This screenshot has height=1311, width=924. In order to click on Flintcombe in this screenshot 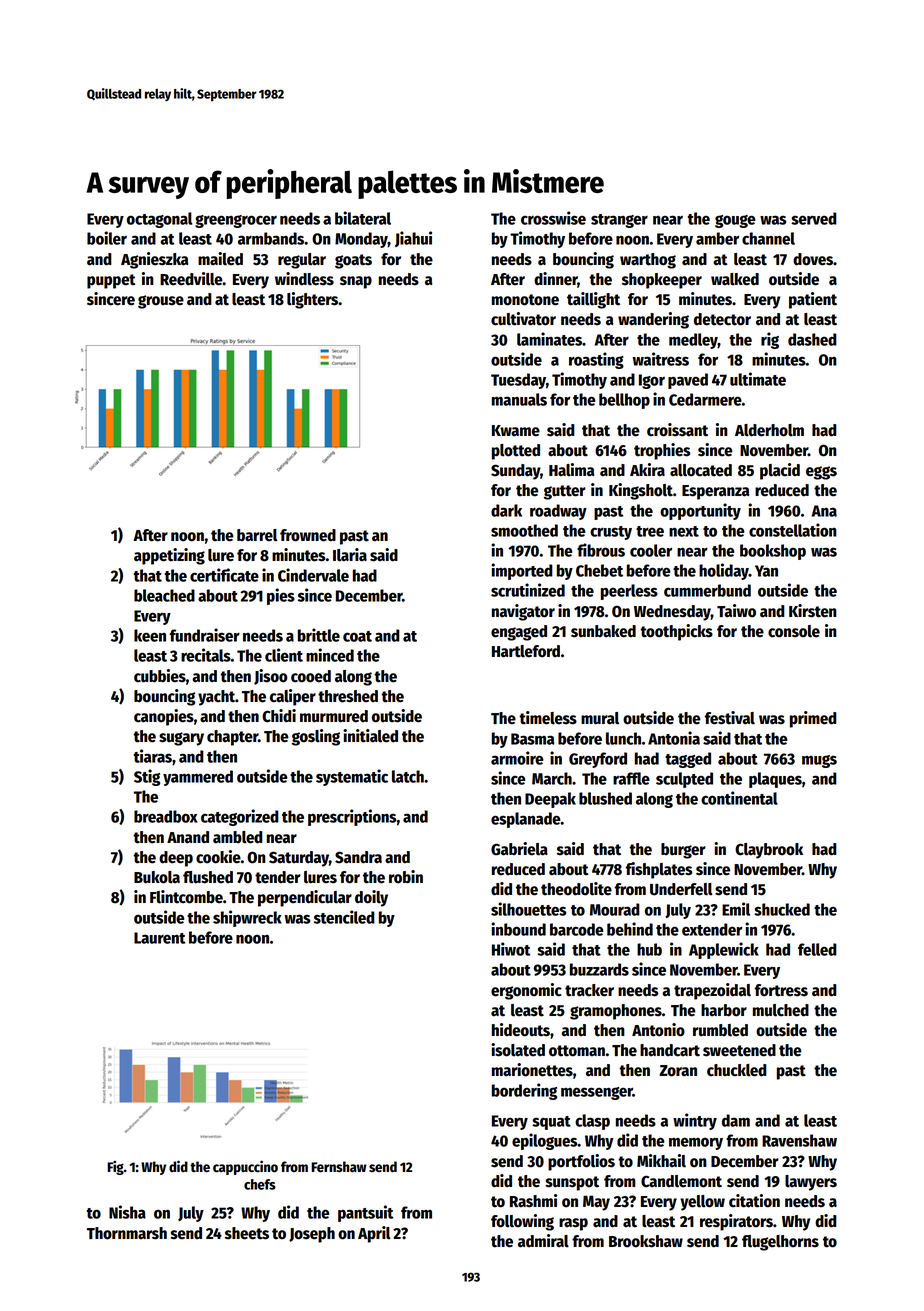, I will do `click(186, 897)`.
